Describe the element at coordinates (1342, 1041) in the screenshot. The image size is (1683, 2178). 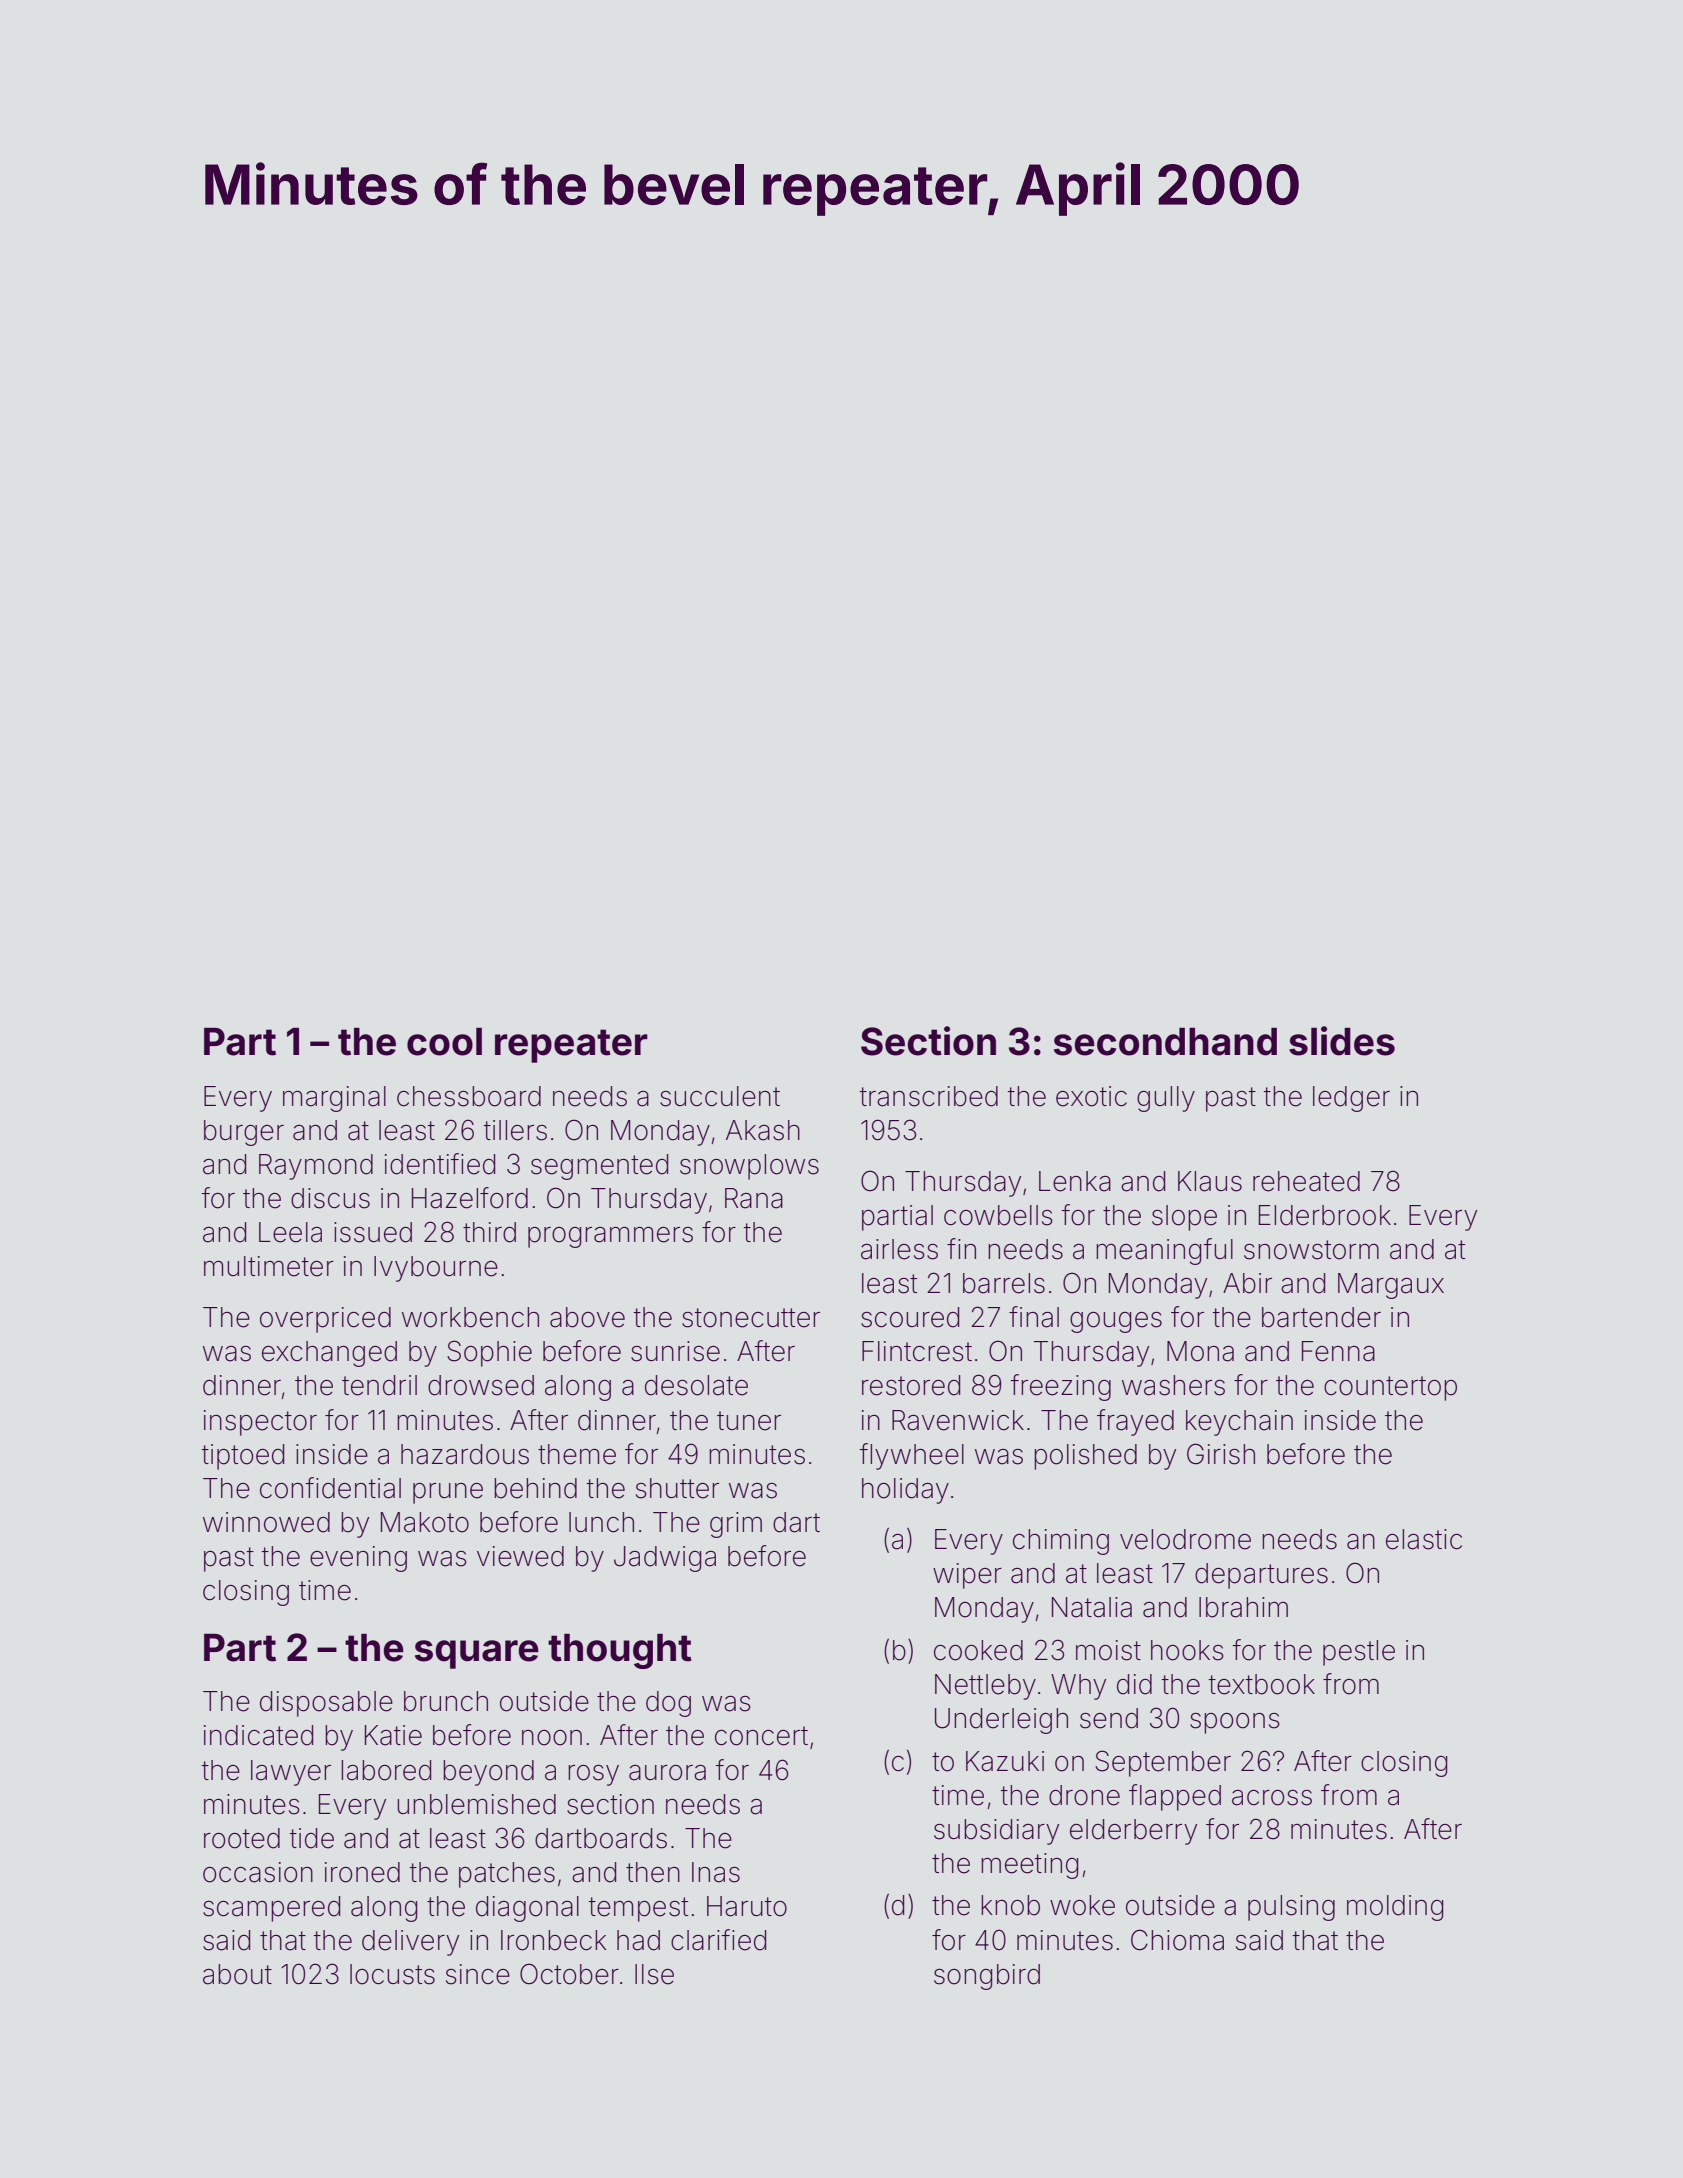
I see `slides` at that location.
